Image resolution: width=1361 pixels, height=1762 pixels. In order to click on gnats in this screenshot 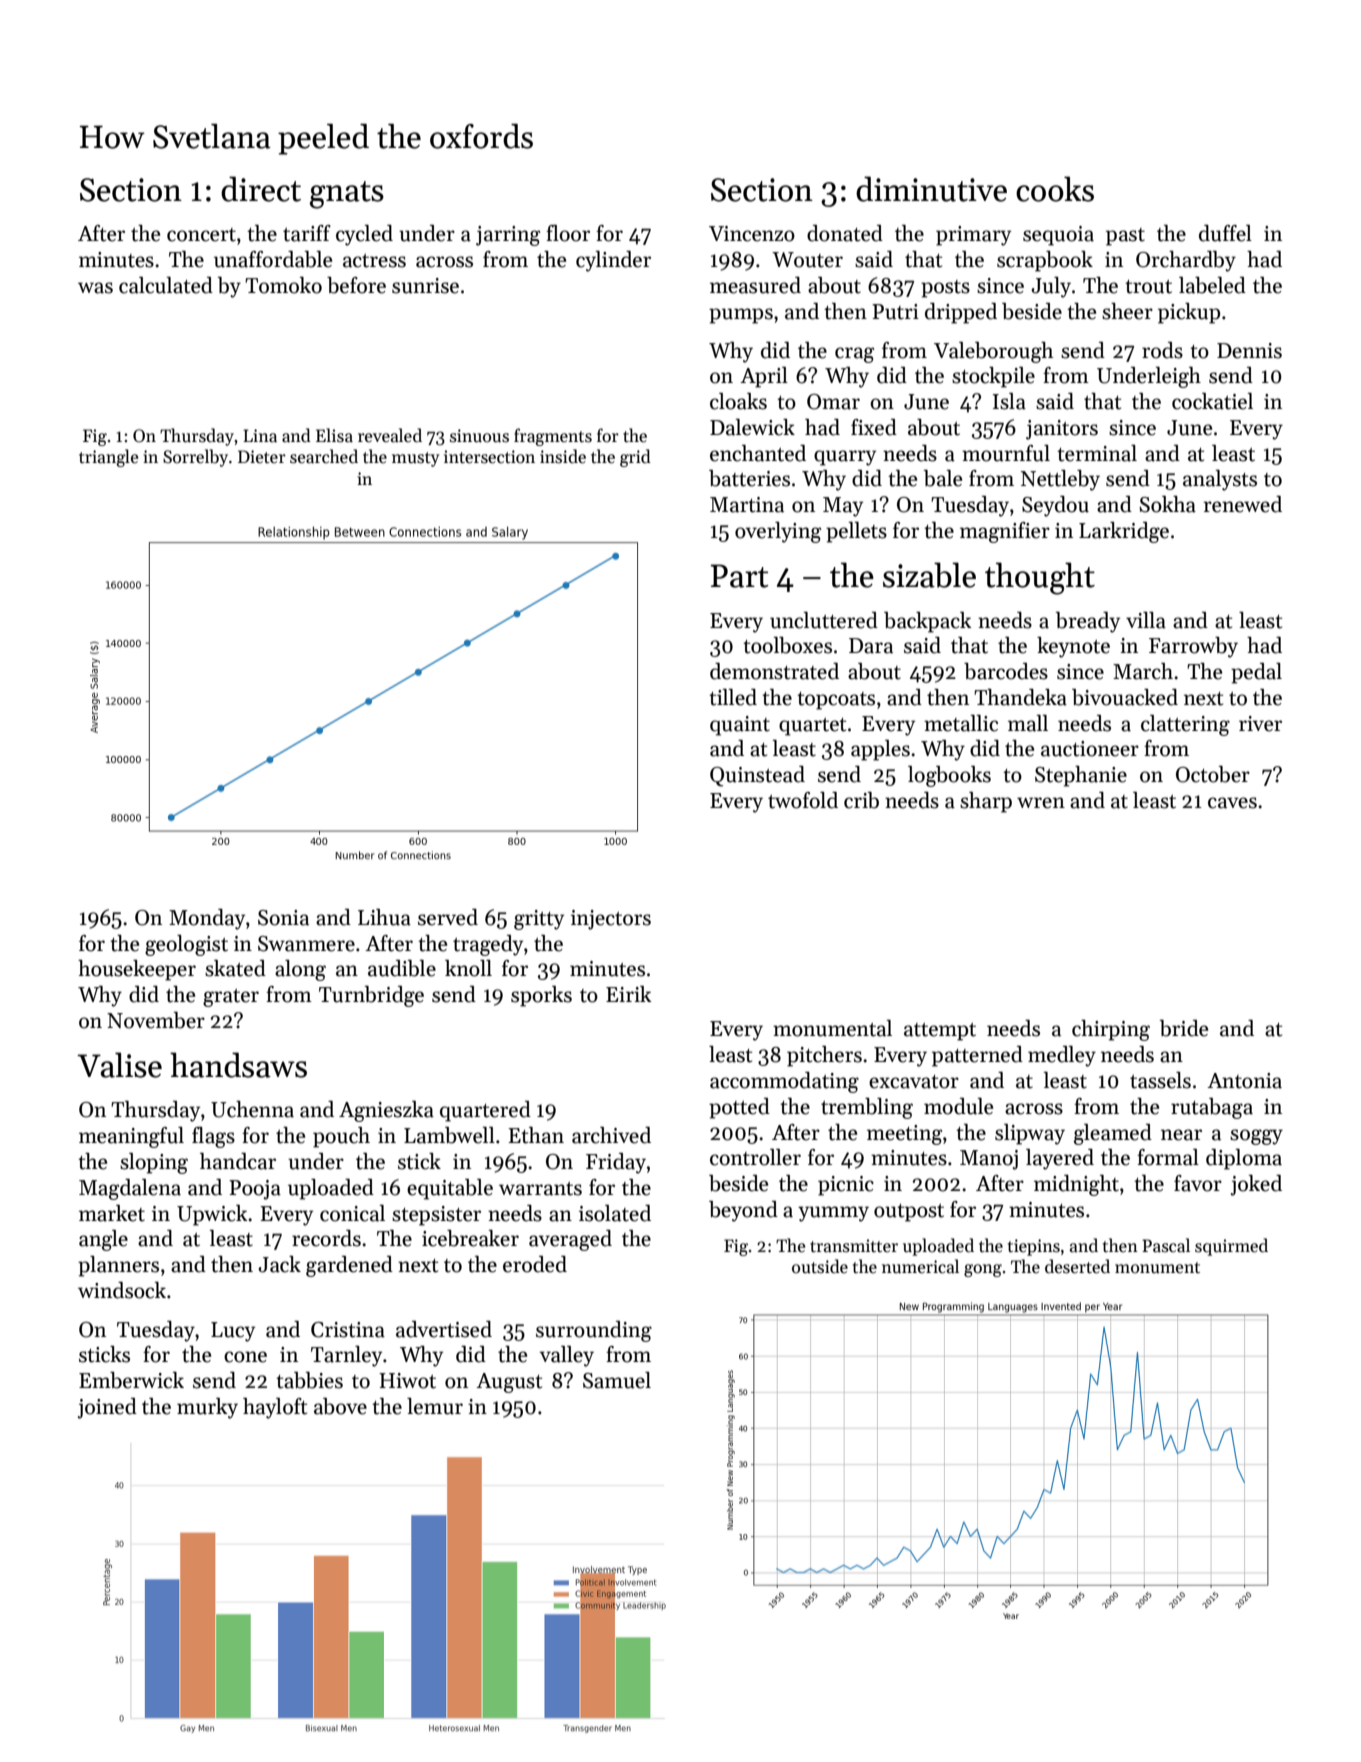, I will do `click(347, 195)`.
